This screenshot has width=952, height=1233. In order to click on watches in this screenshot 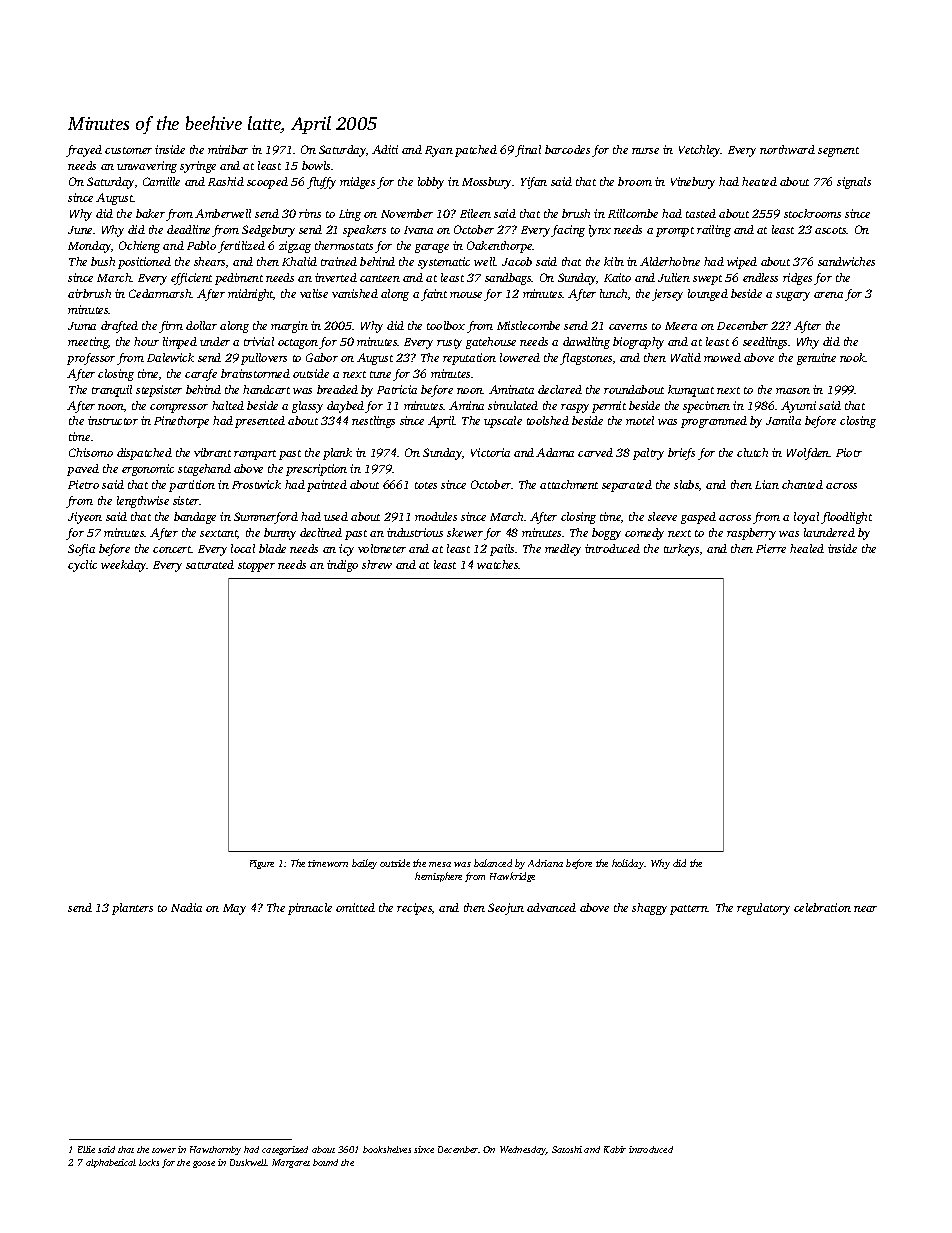, I will do `click(498, 564)`.
